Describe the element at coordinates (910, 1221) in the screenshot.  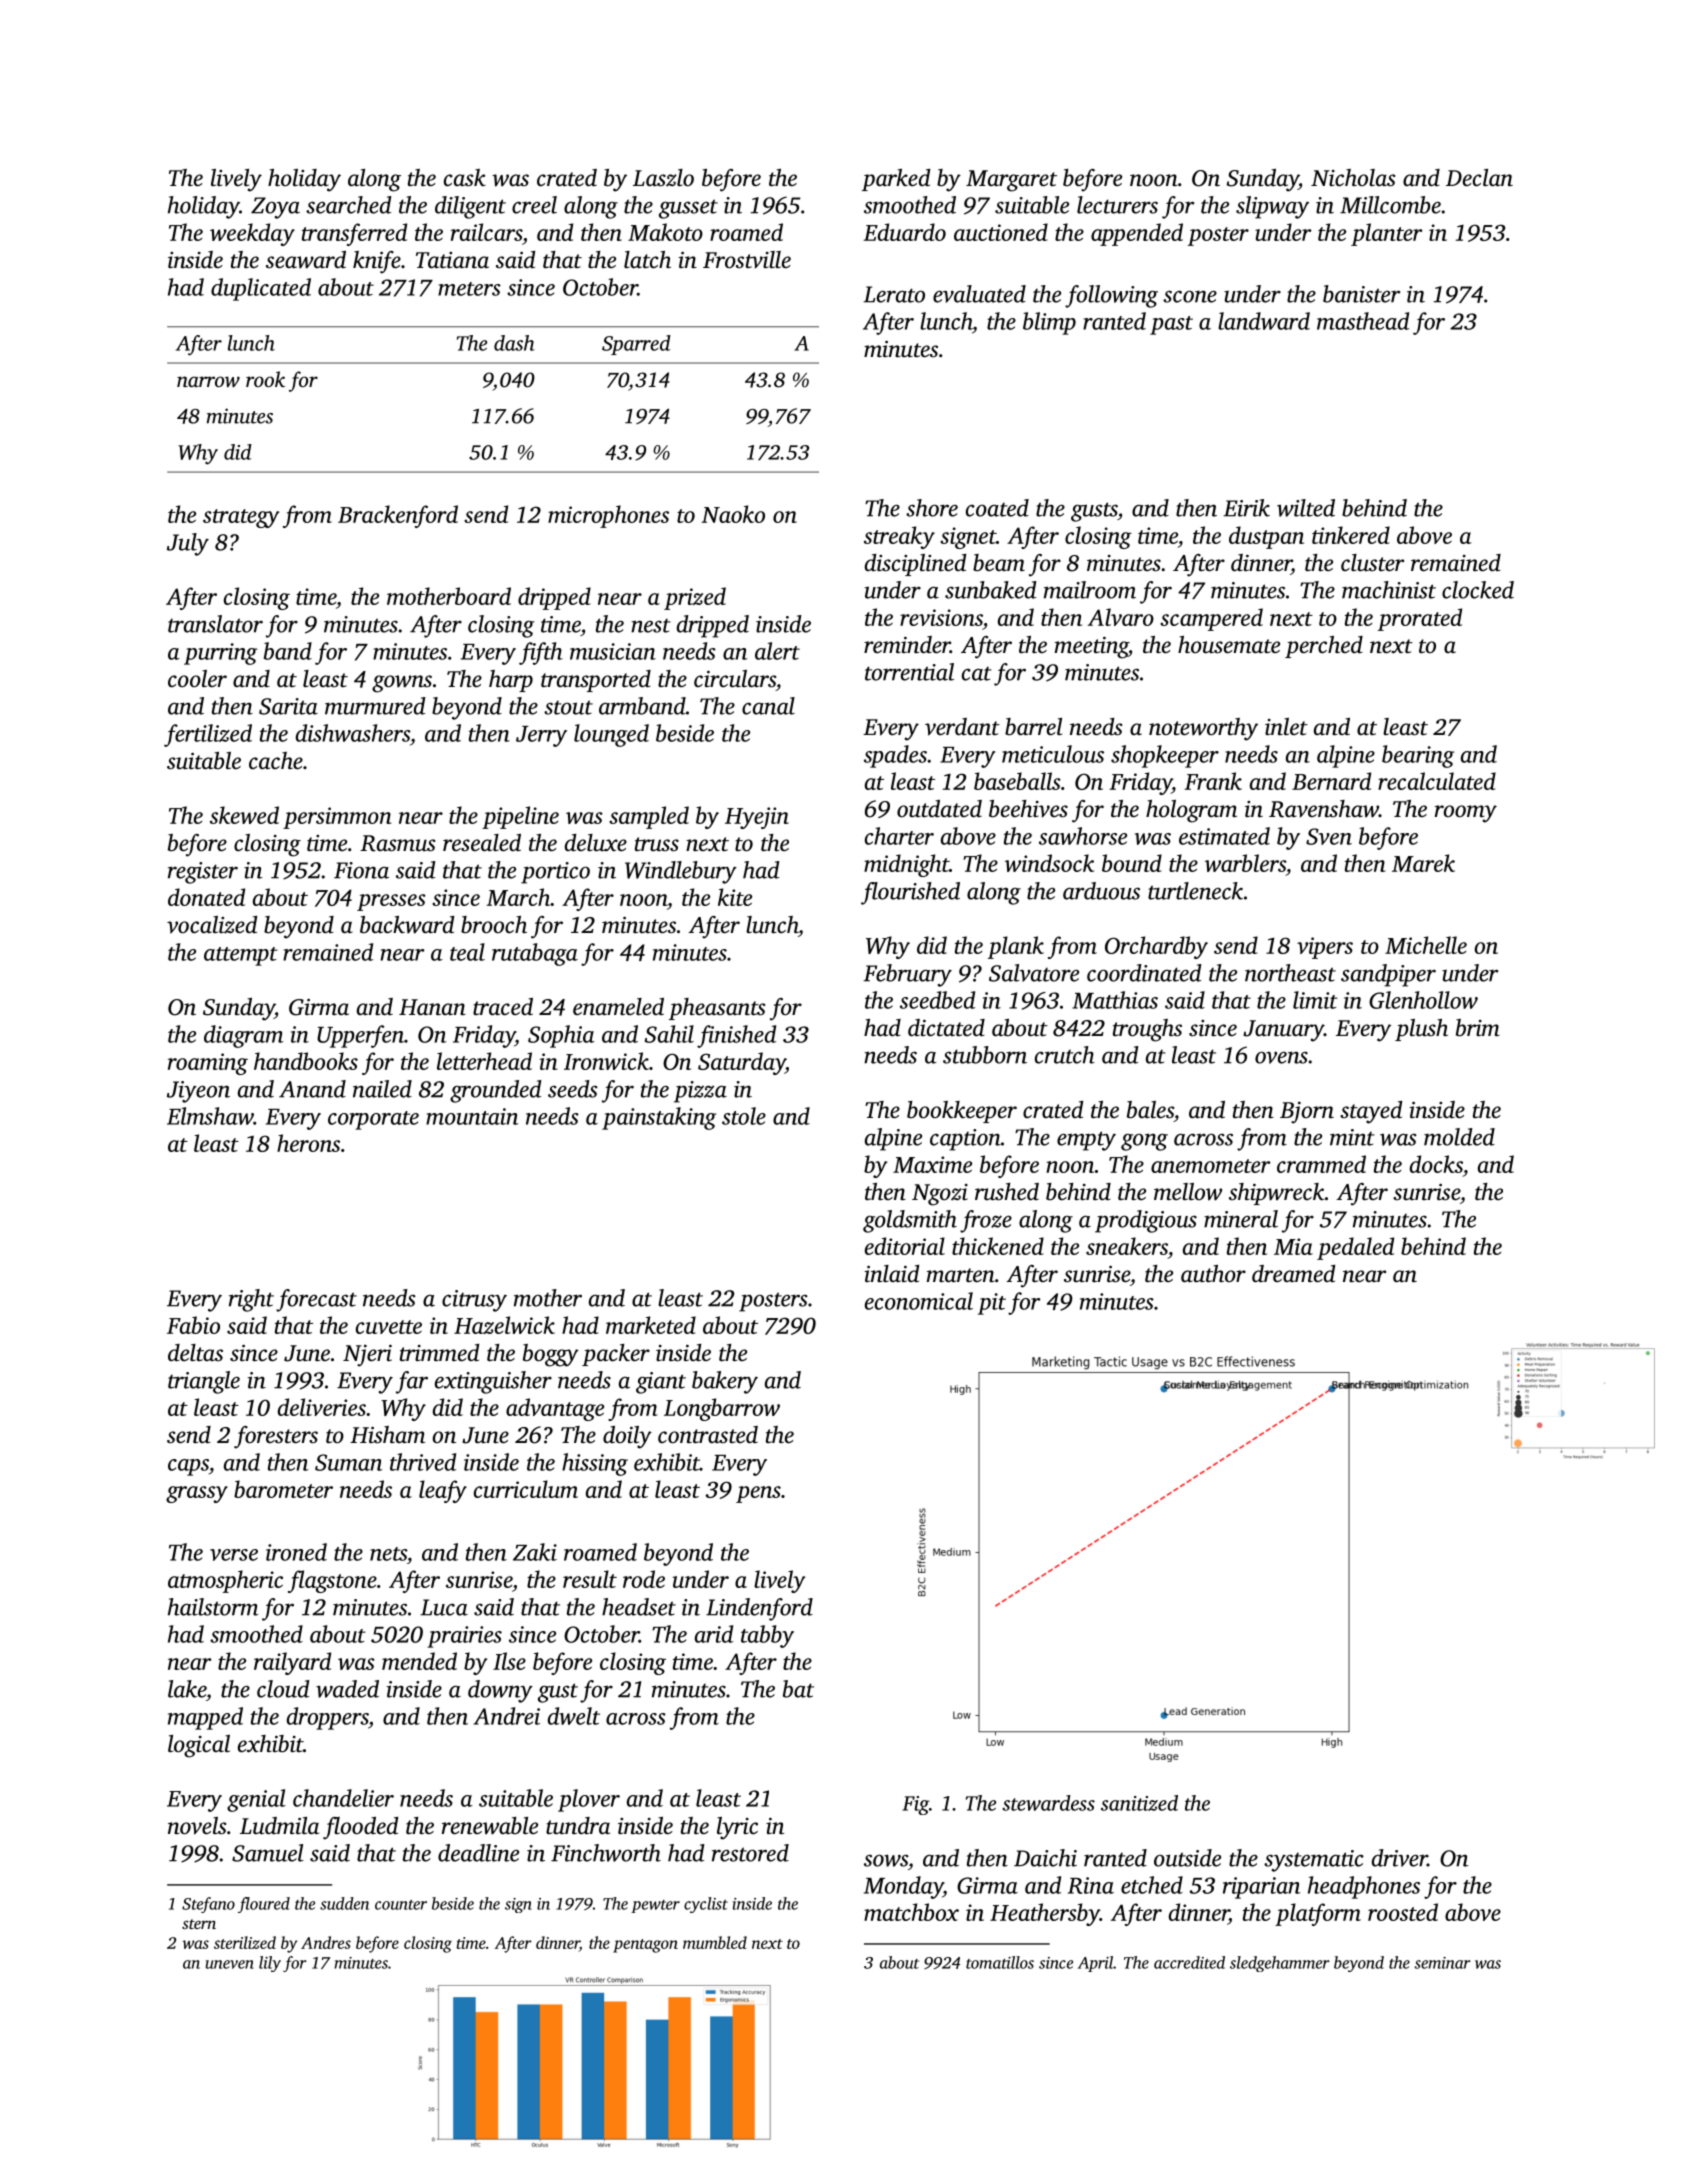
I see `goldsmith` at that location.
